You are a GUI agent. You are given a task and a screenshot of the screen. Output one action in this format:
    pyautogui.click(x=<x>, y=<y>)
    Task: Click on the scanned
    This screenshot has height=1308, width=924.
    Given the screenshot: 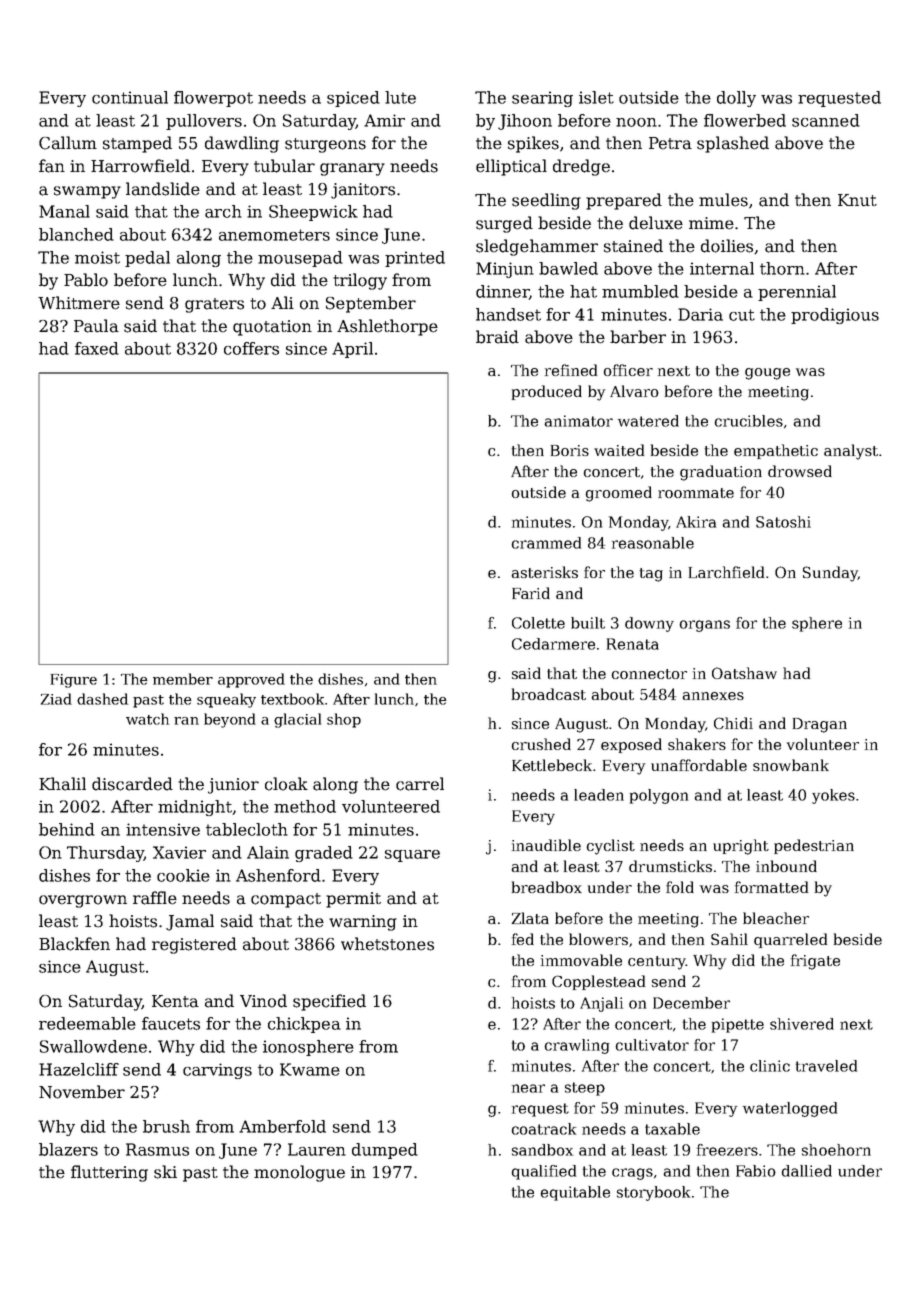 What is the action you would take?
    pyautogui.click(x=826, y=120)
